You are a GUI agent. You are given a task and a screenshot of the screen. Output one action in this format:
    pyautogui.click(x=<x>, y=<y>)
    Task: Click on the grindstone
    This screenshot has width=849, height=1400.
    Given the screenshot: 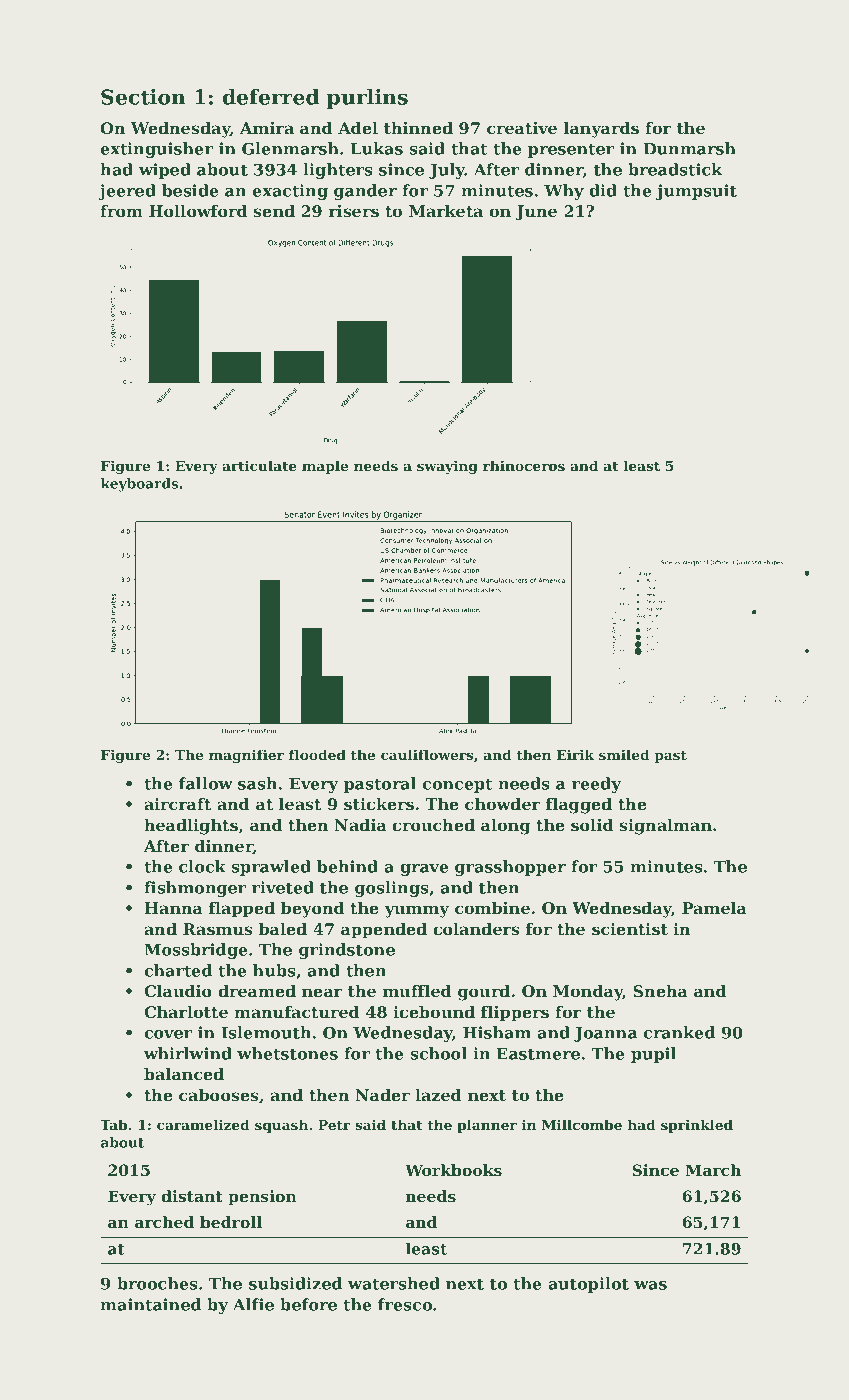 What is the action you would take?
    pyautogui.click(x=347, y=951)
